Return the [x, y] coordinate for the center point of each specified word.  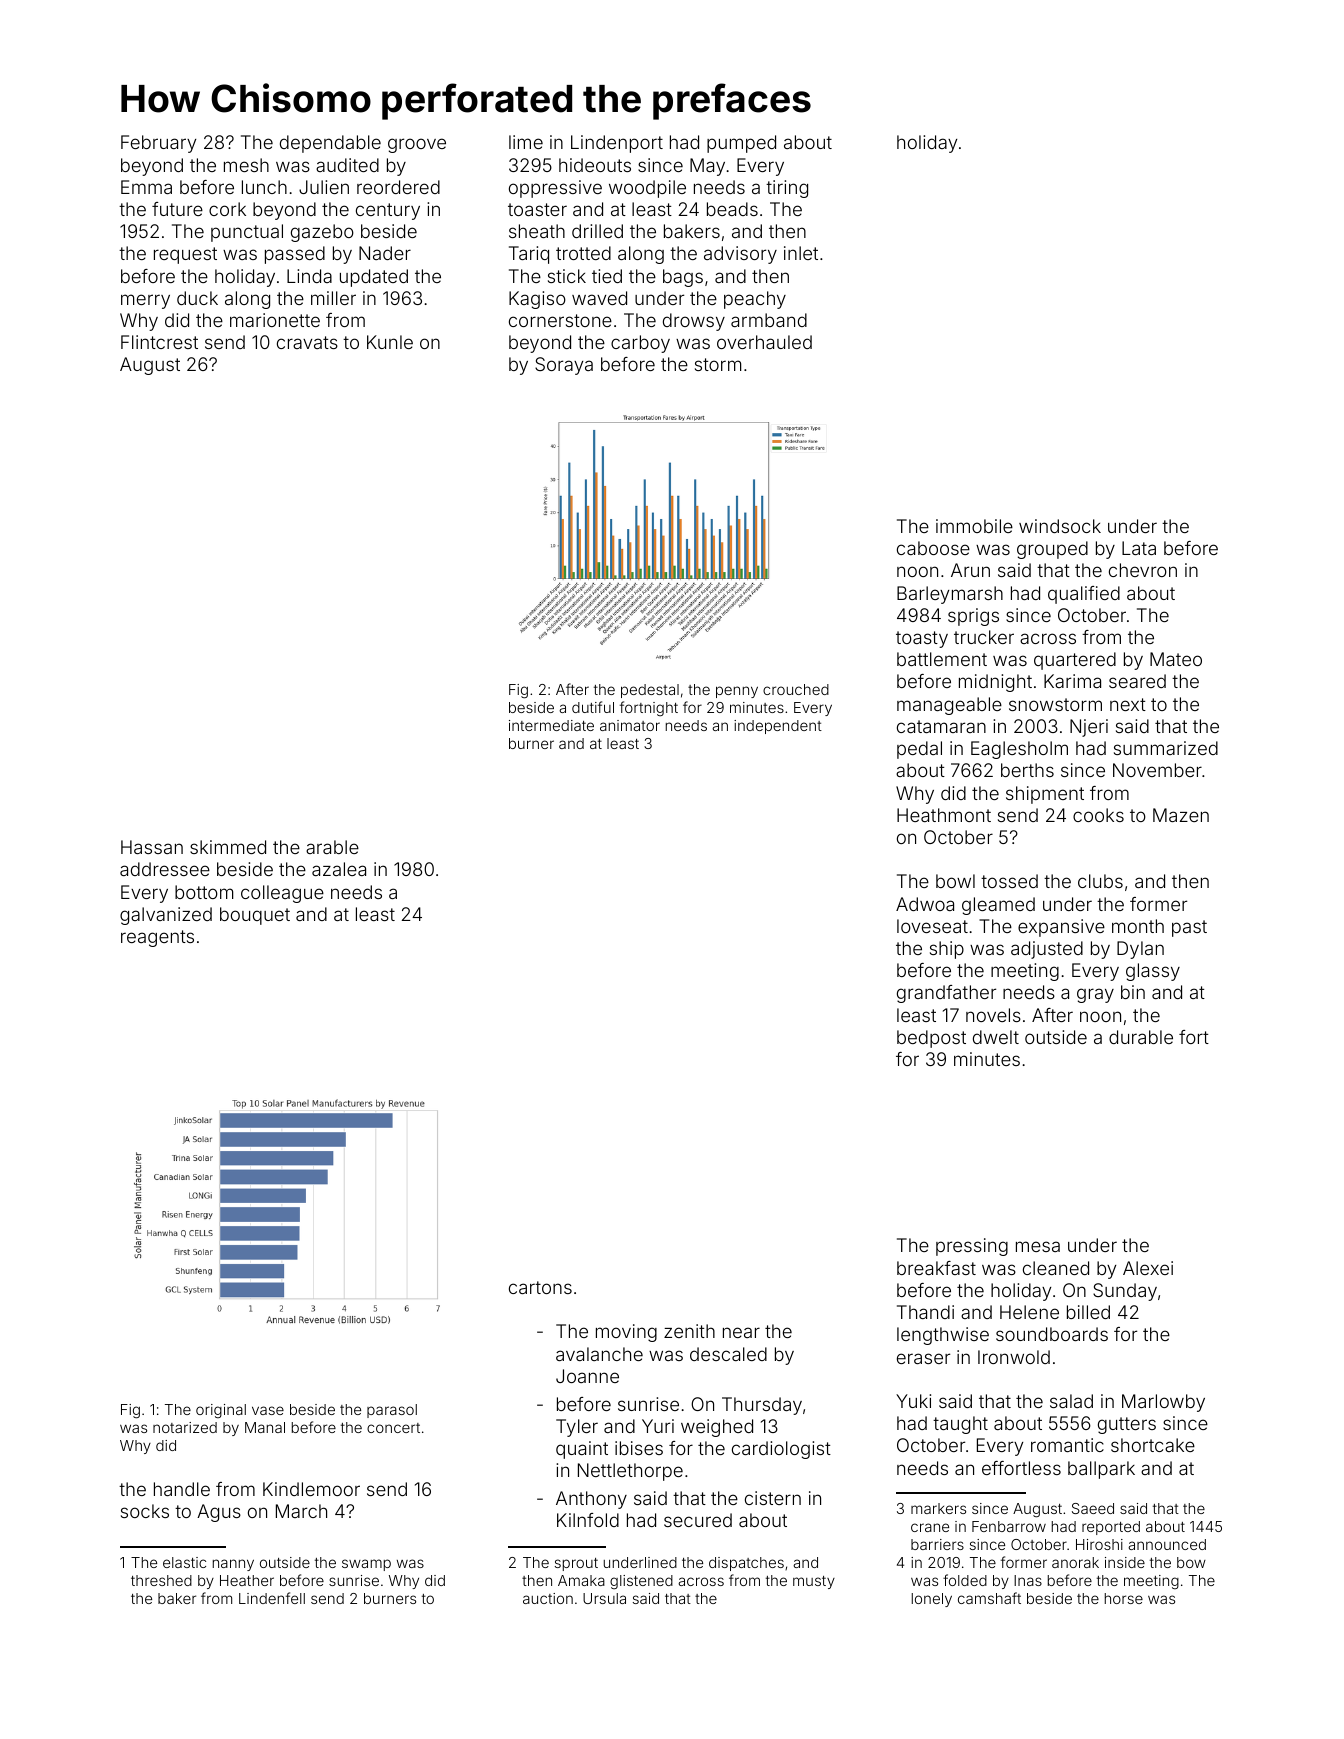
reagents [157, 938]
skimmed [228, 847]
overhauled [764, 342]
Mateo [1176, 659]
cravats [307, 342]
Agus [219, 1513]
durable [1141, 1037]
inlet [801, 253]
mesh [246, 165]
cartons [540, 1287]
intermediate [551, 725]
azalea [339, 869]
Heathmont [944, 815]
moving [626, 1333]
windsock [1060, 526]
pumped [741, 144]
